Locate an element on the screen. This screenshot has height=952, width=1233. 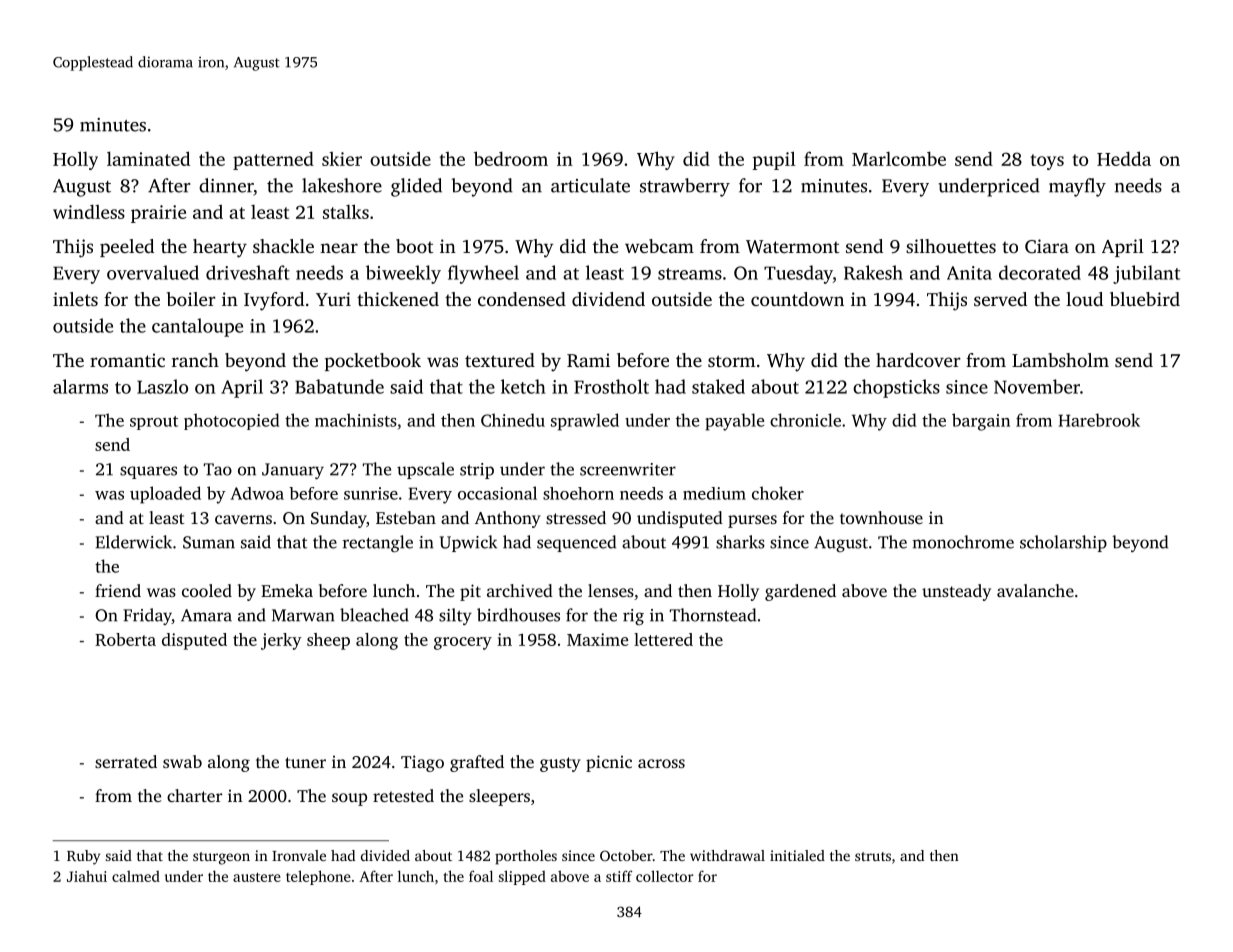
shoehorn is located at coordinates (578, 493).
